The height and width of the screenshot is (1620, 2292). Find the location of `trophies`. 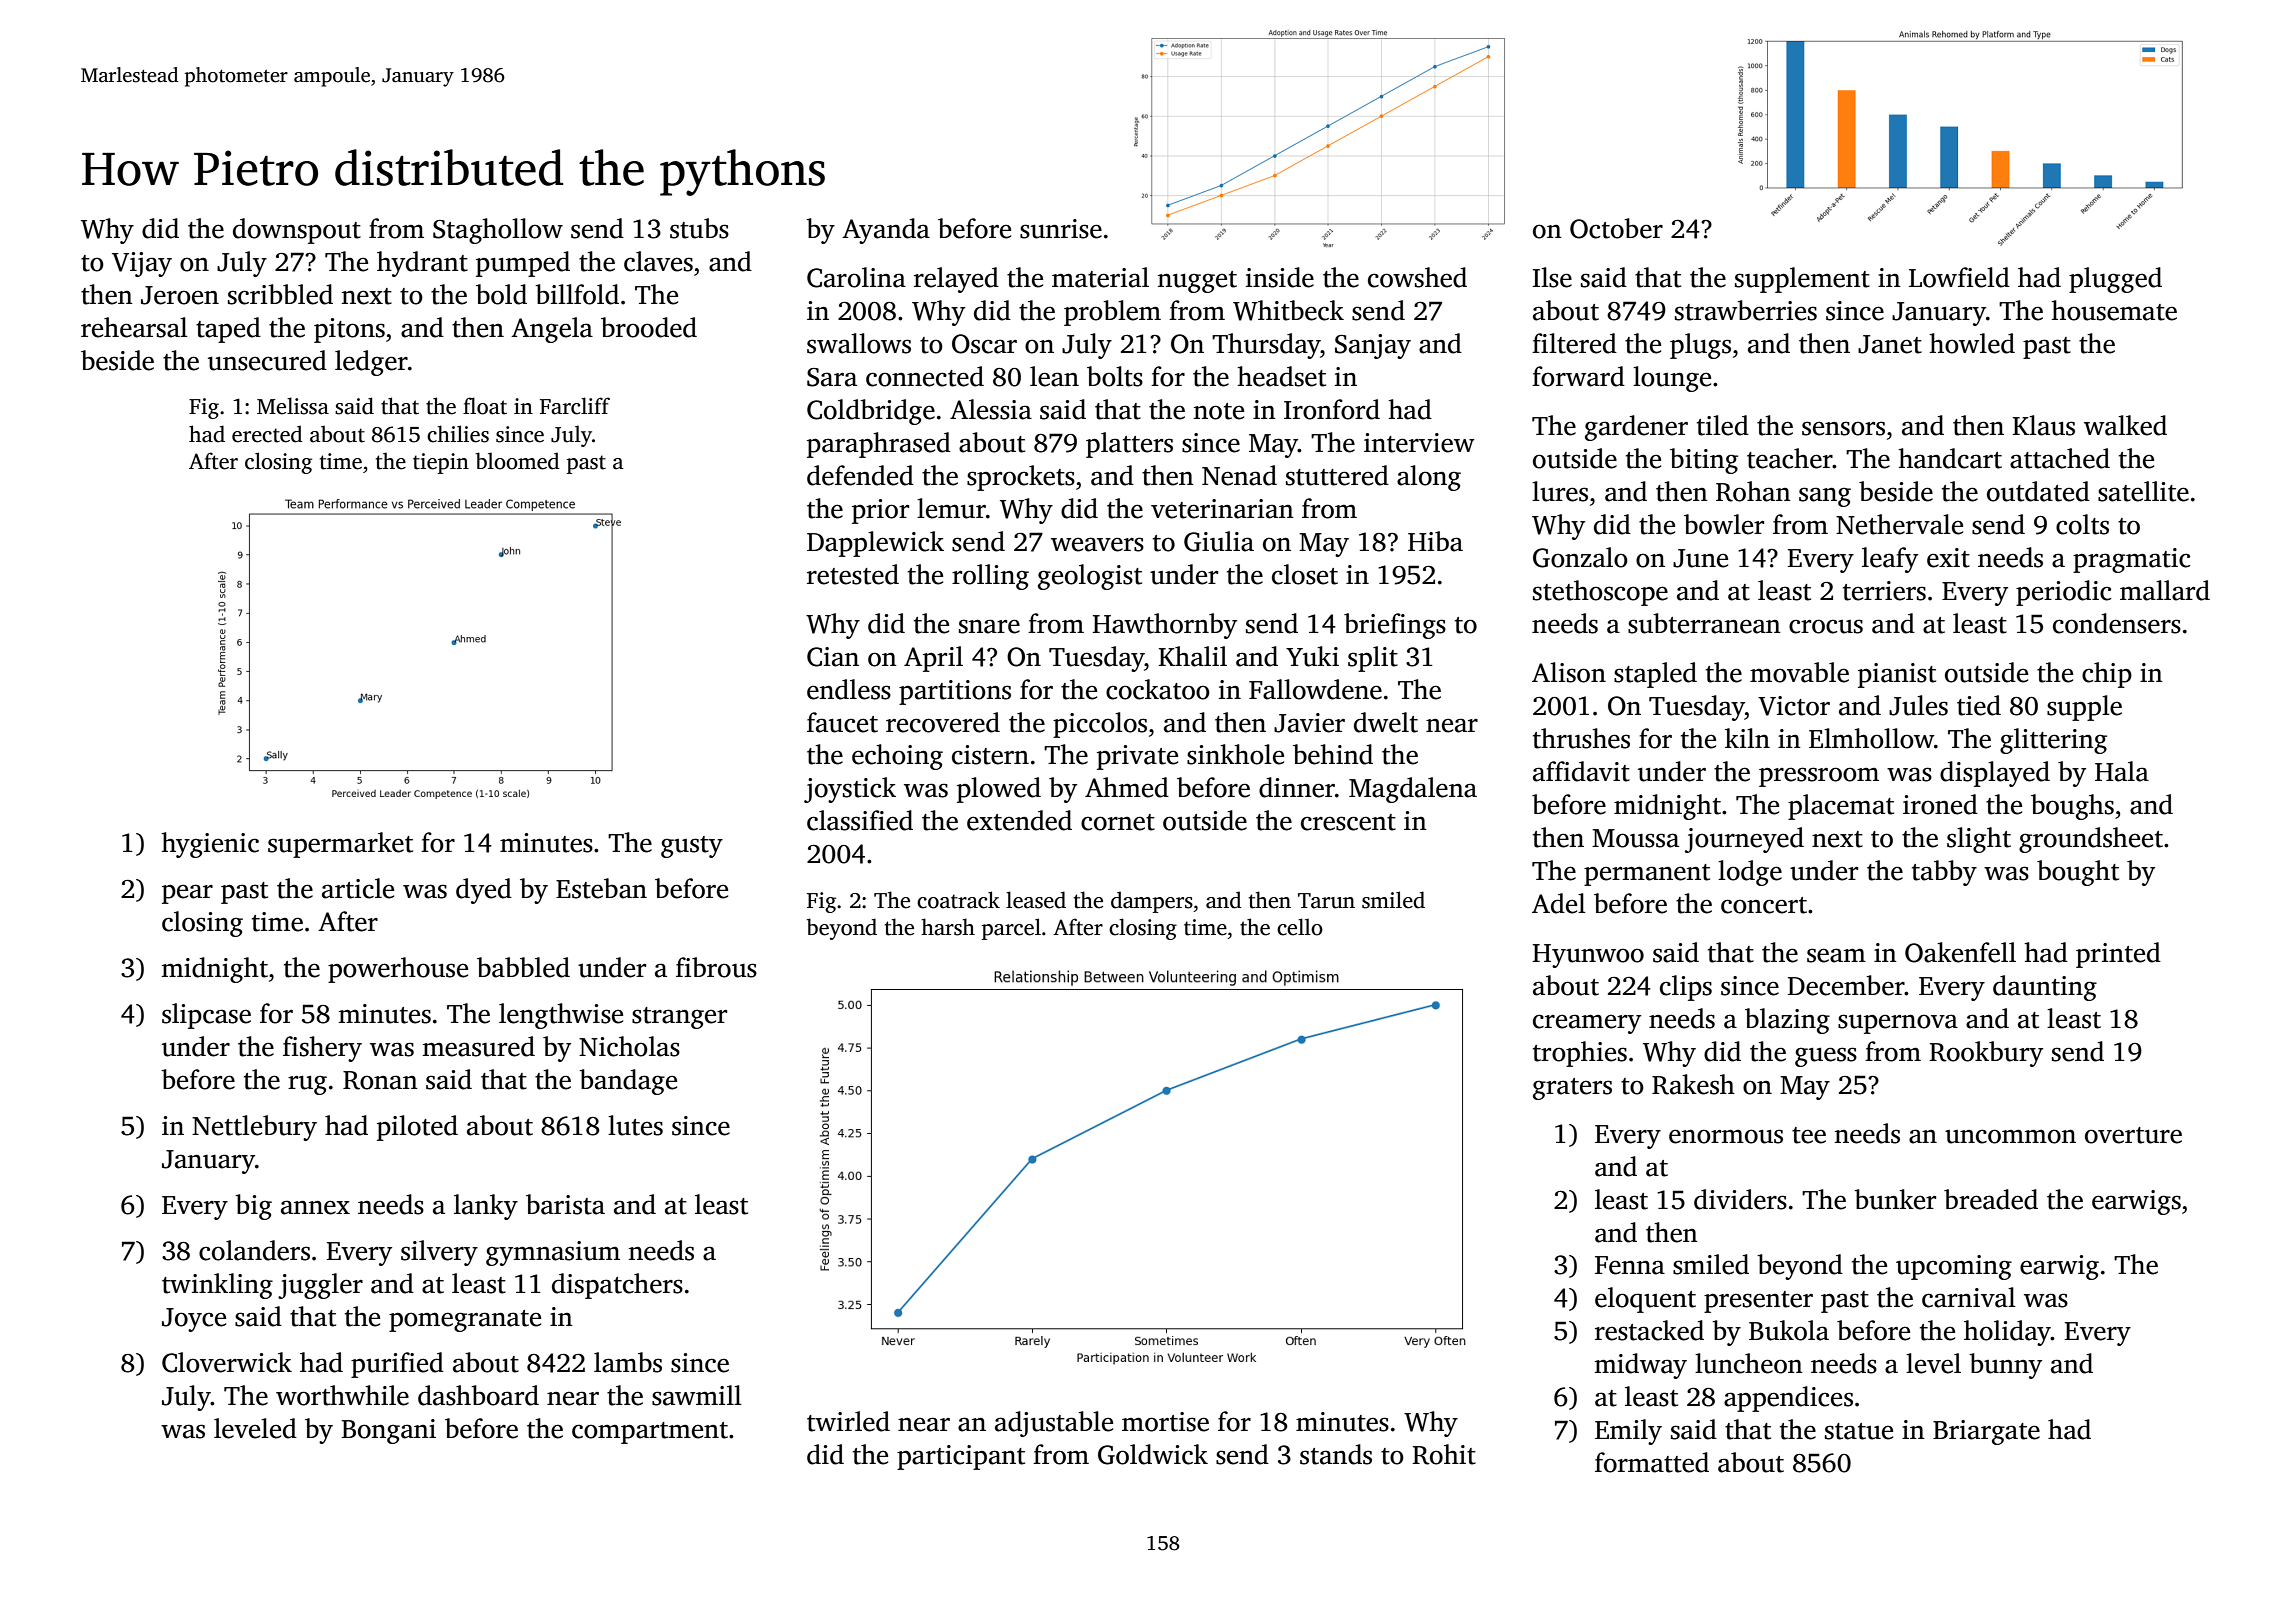

trophies is located at coordinates (1580, 1054).
